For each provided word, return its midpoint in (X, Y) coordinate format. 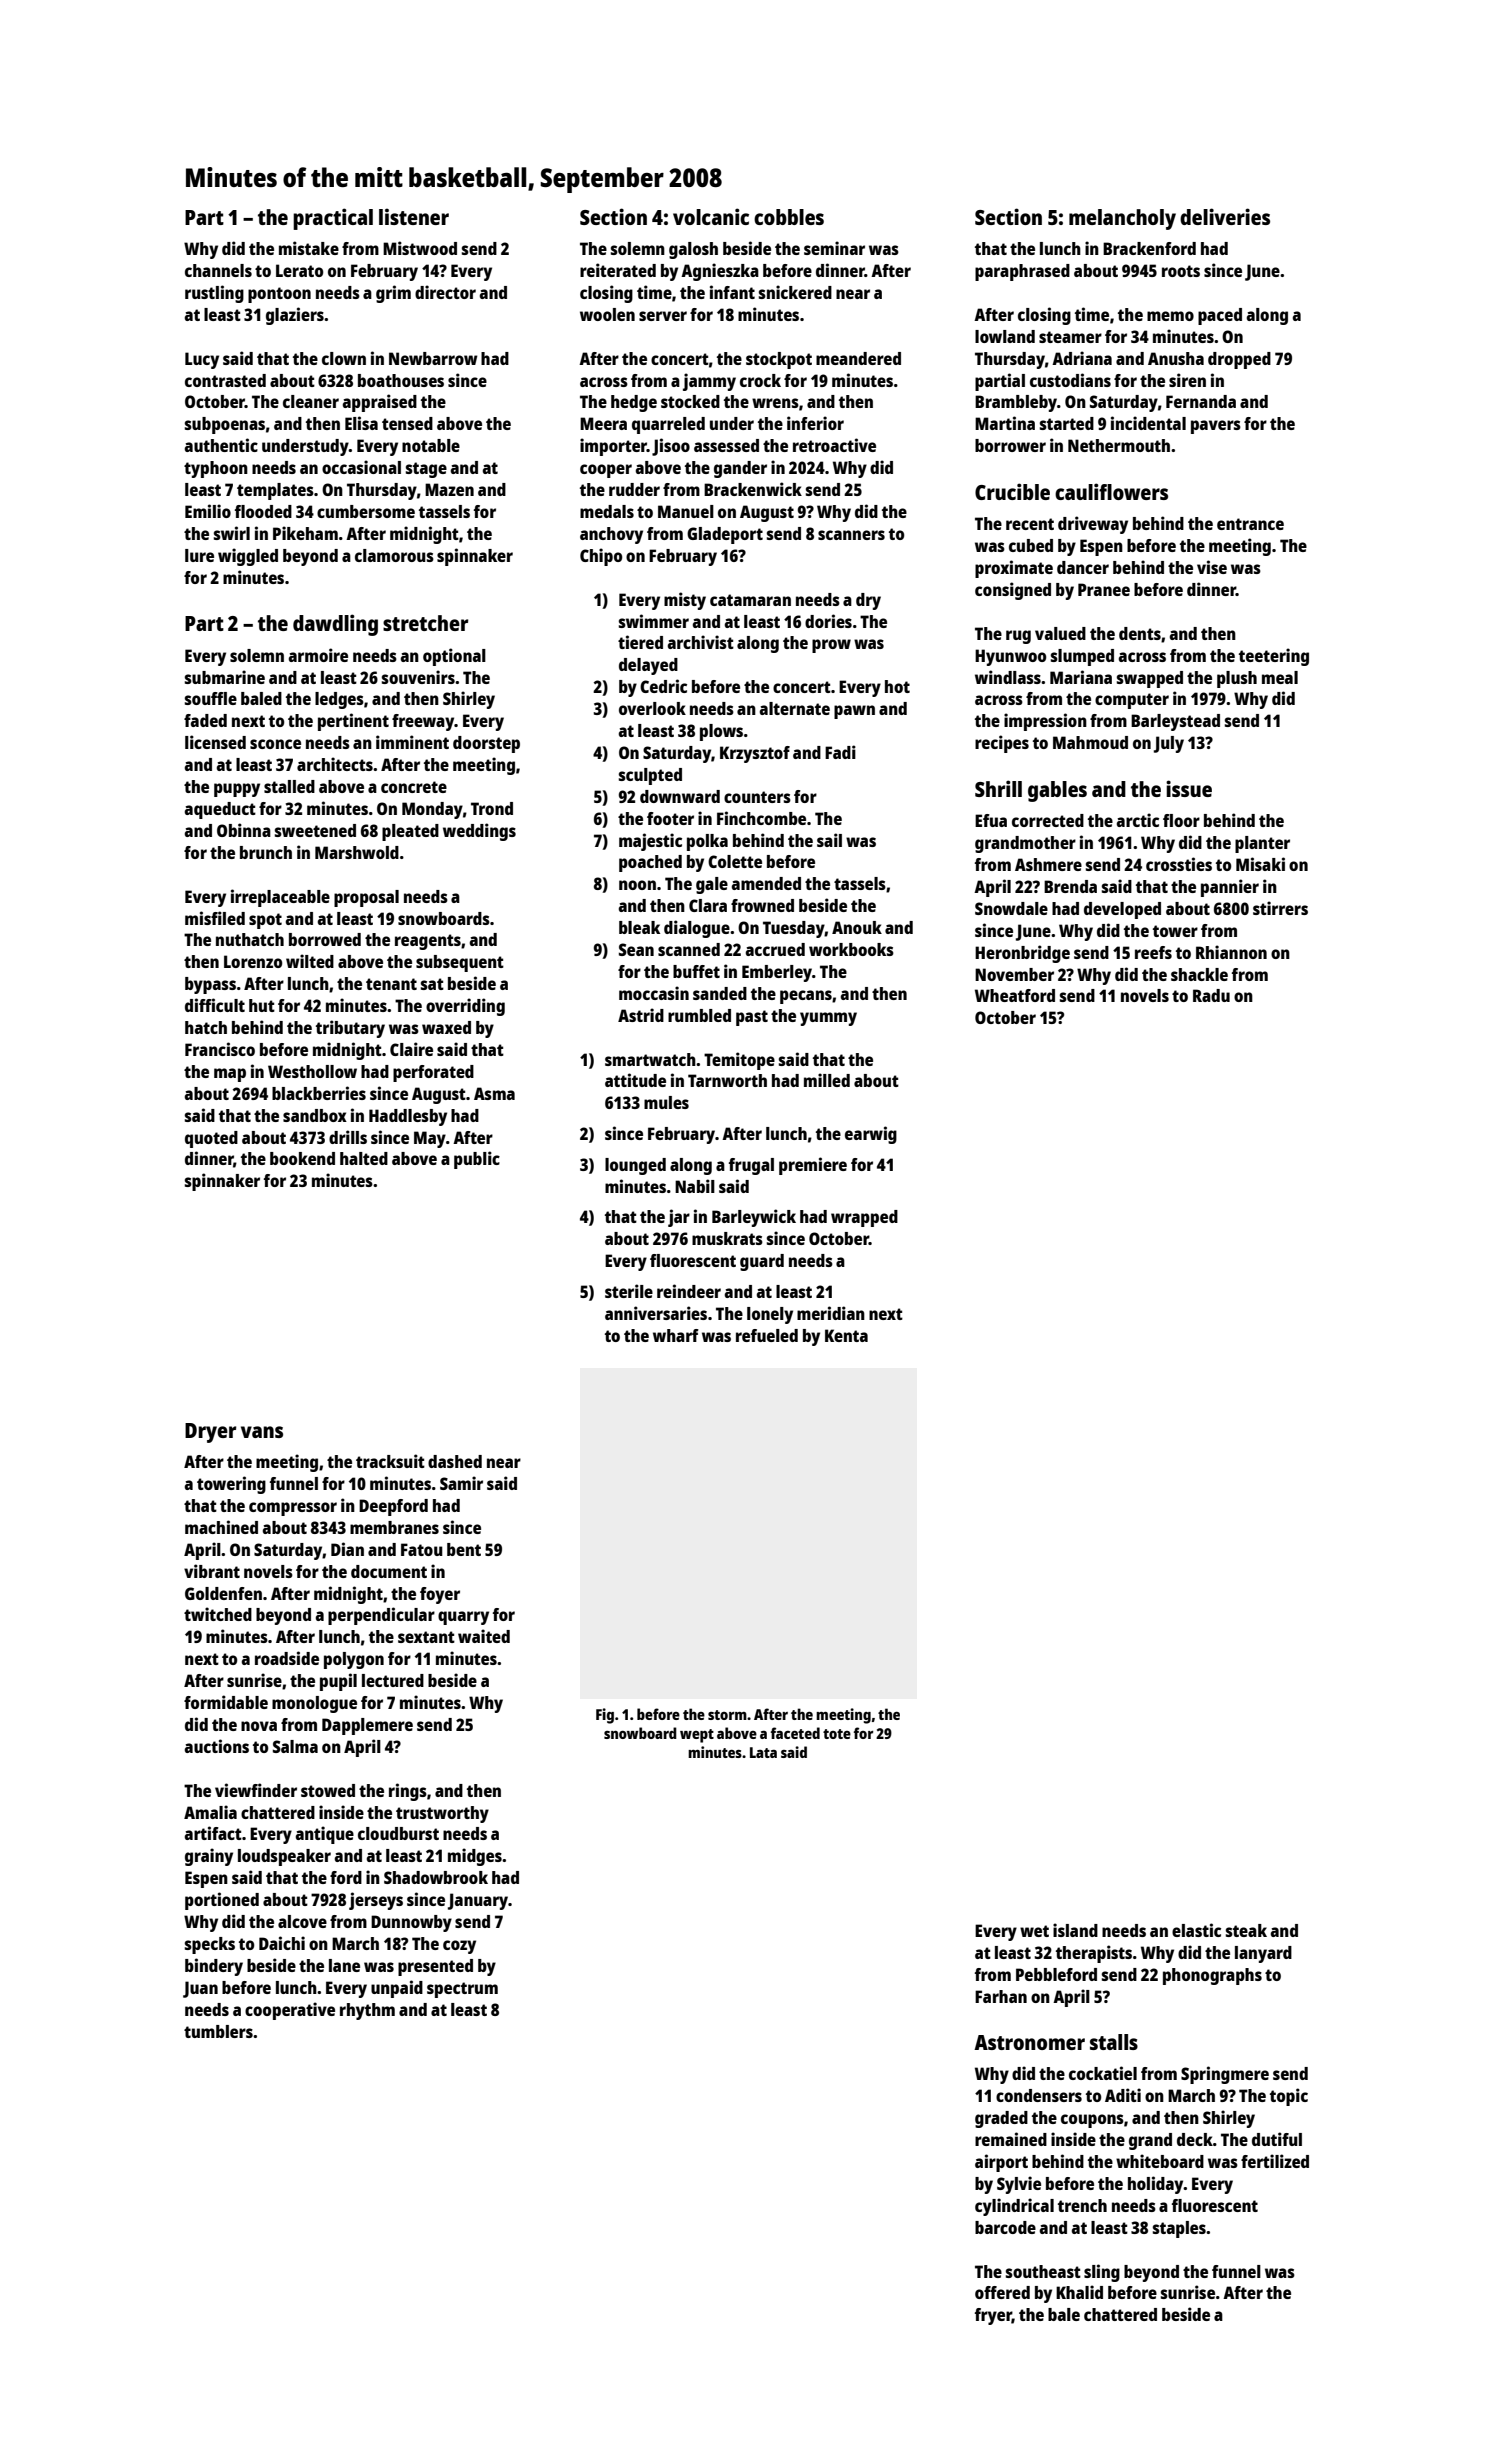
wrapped (864, 1218)
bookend (302, 1158)
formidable (226, 1702)
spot (265, 921)
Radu (1211, 995)
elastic (1196, 1930)
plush (1237, 679)
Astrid (641, 1015)
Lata (763, 1752)
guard (762, 1262)
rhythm (367, 2011)
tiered (640, 642)
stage (426, 470)
